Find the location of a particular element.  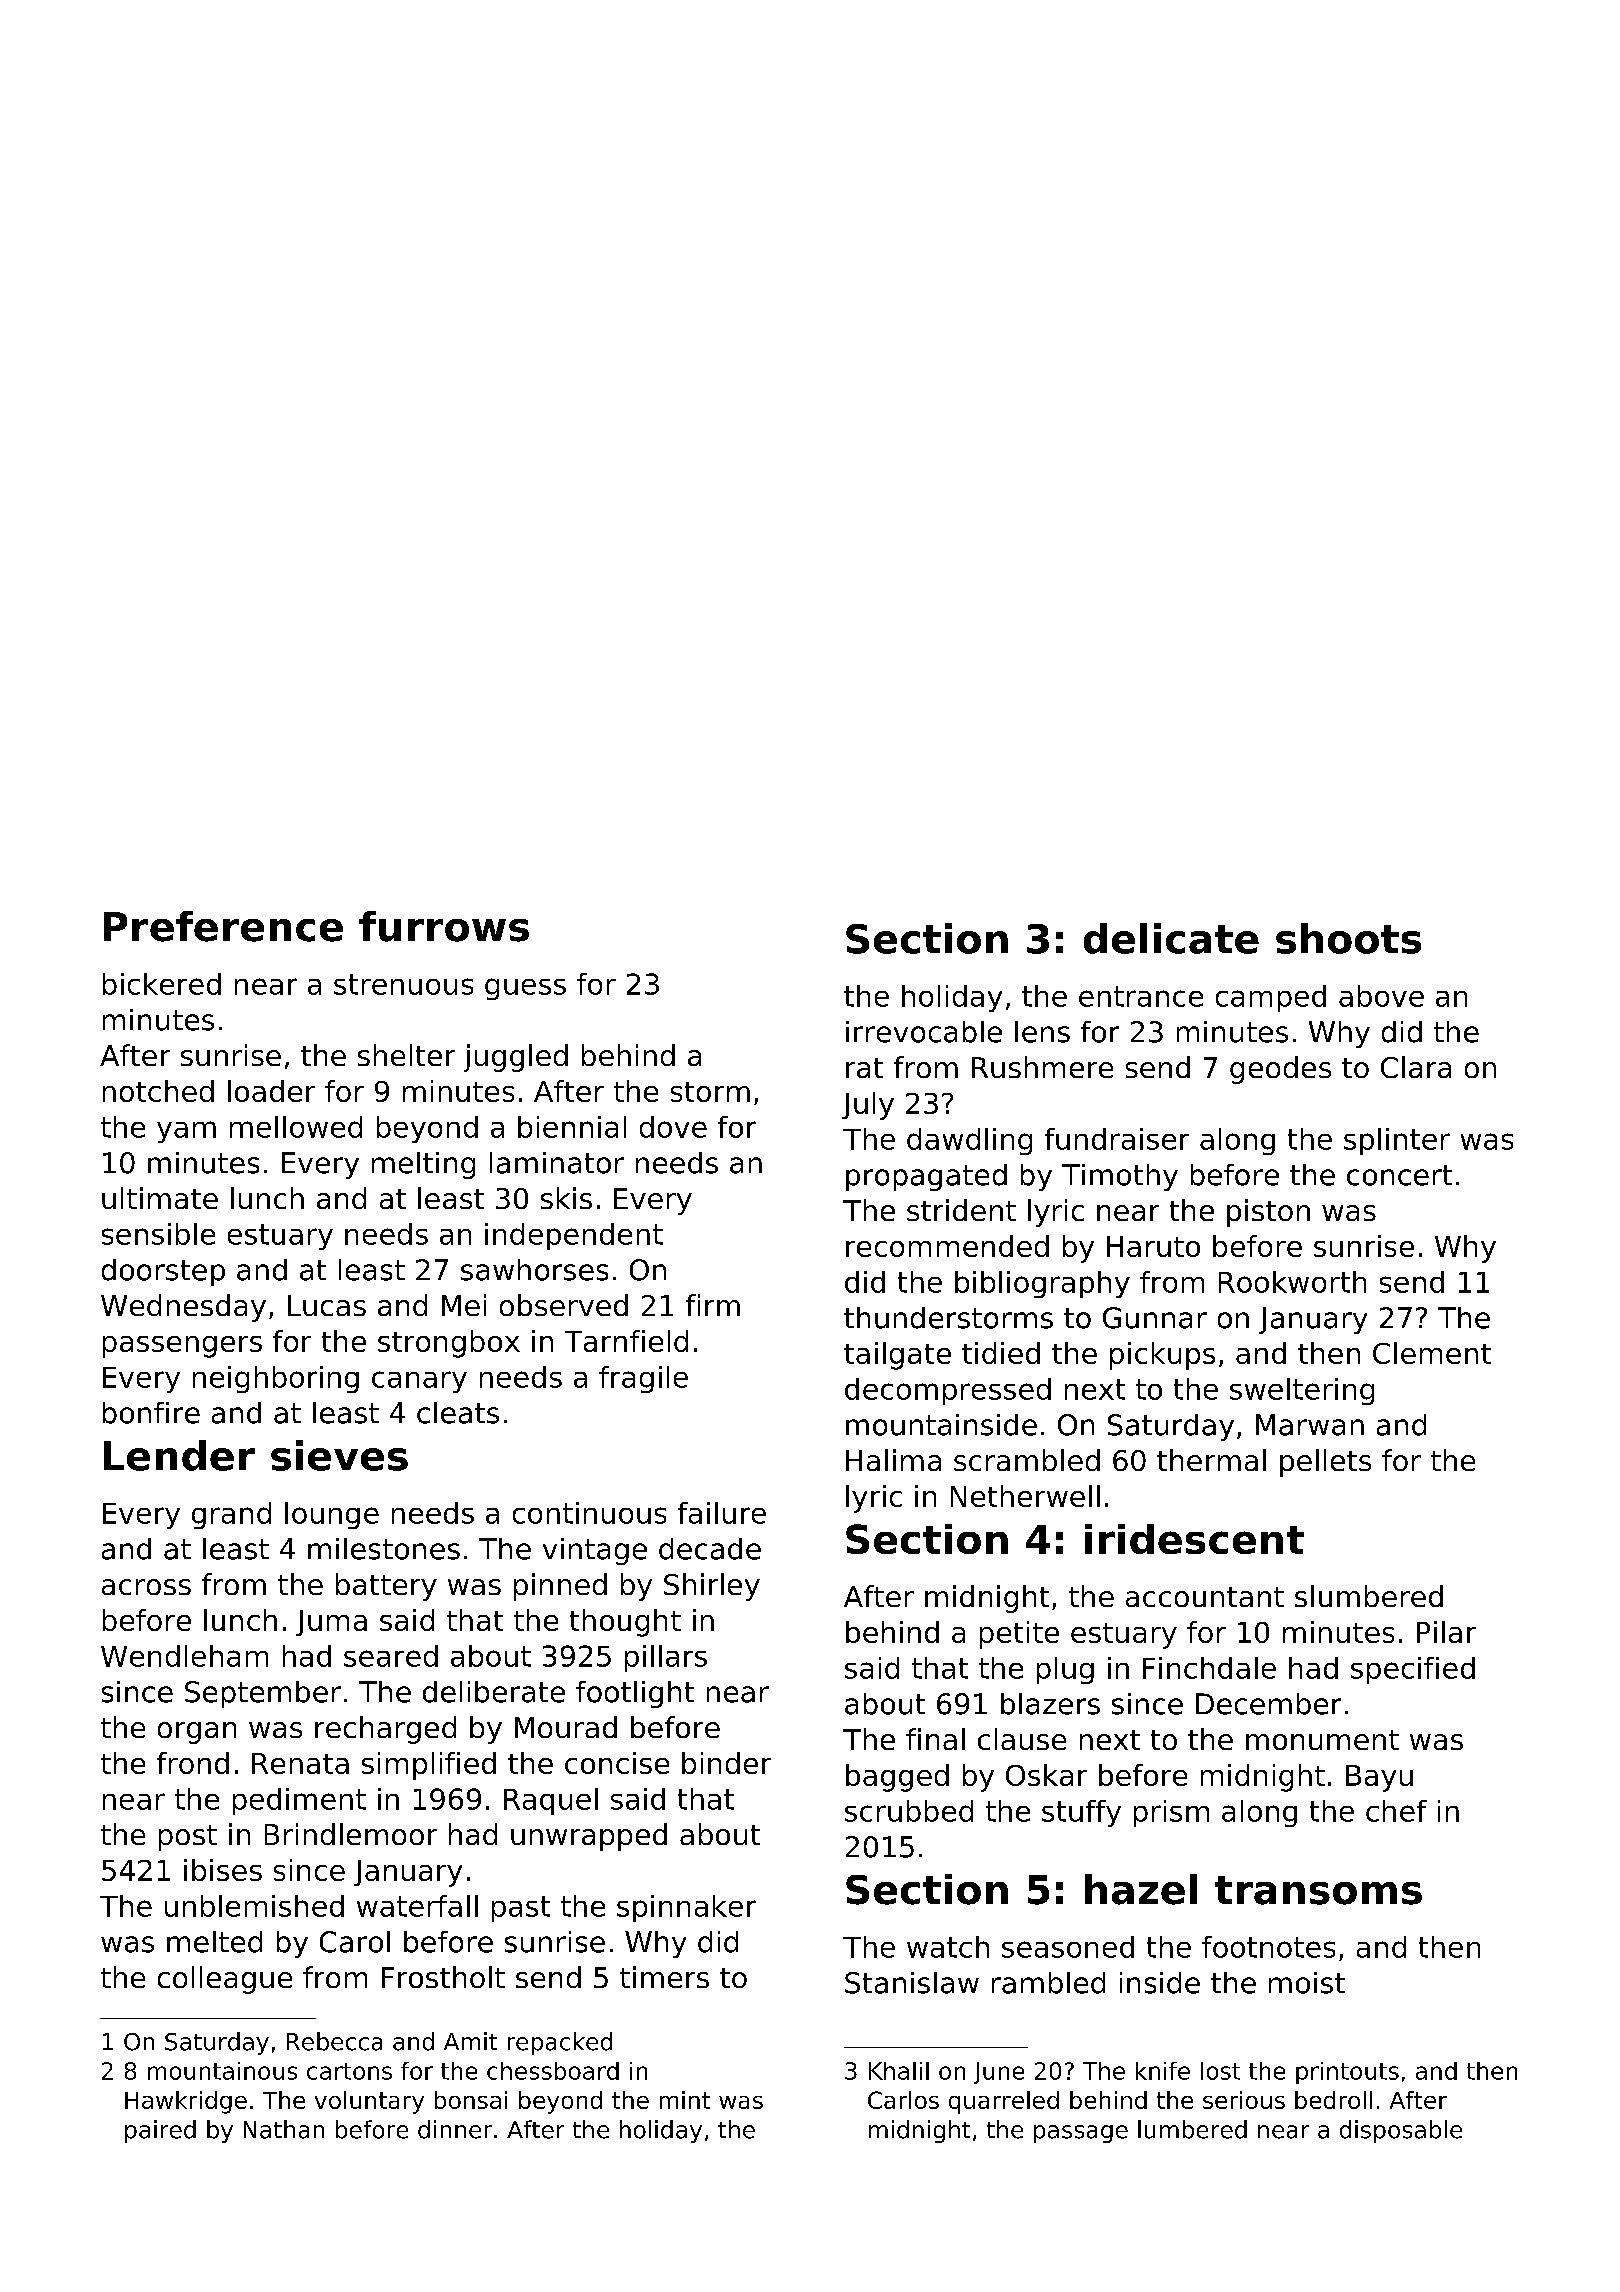

monument is located at coordinates (1322, 1740).
